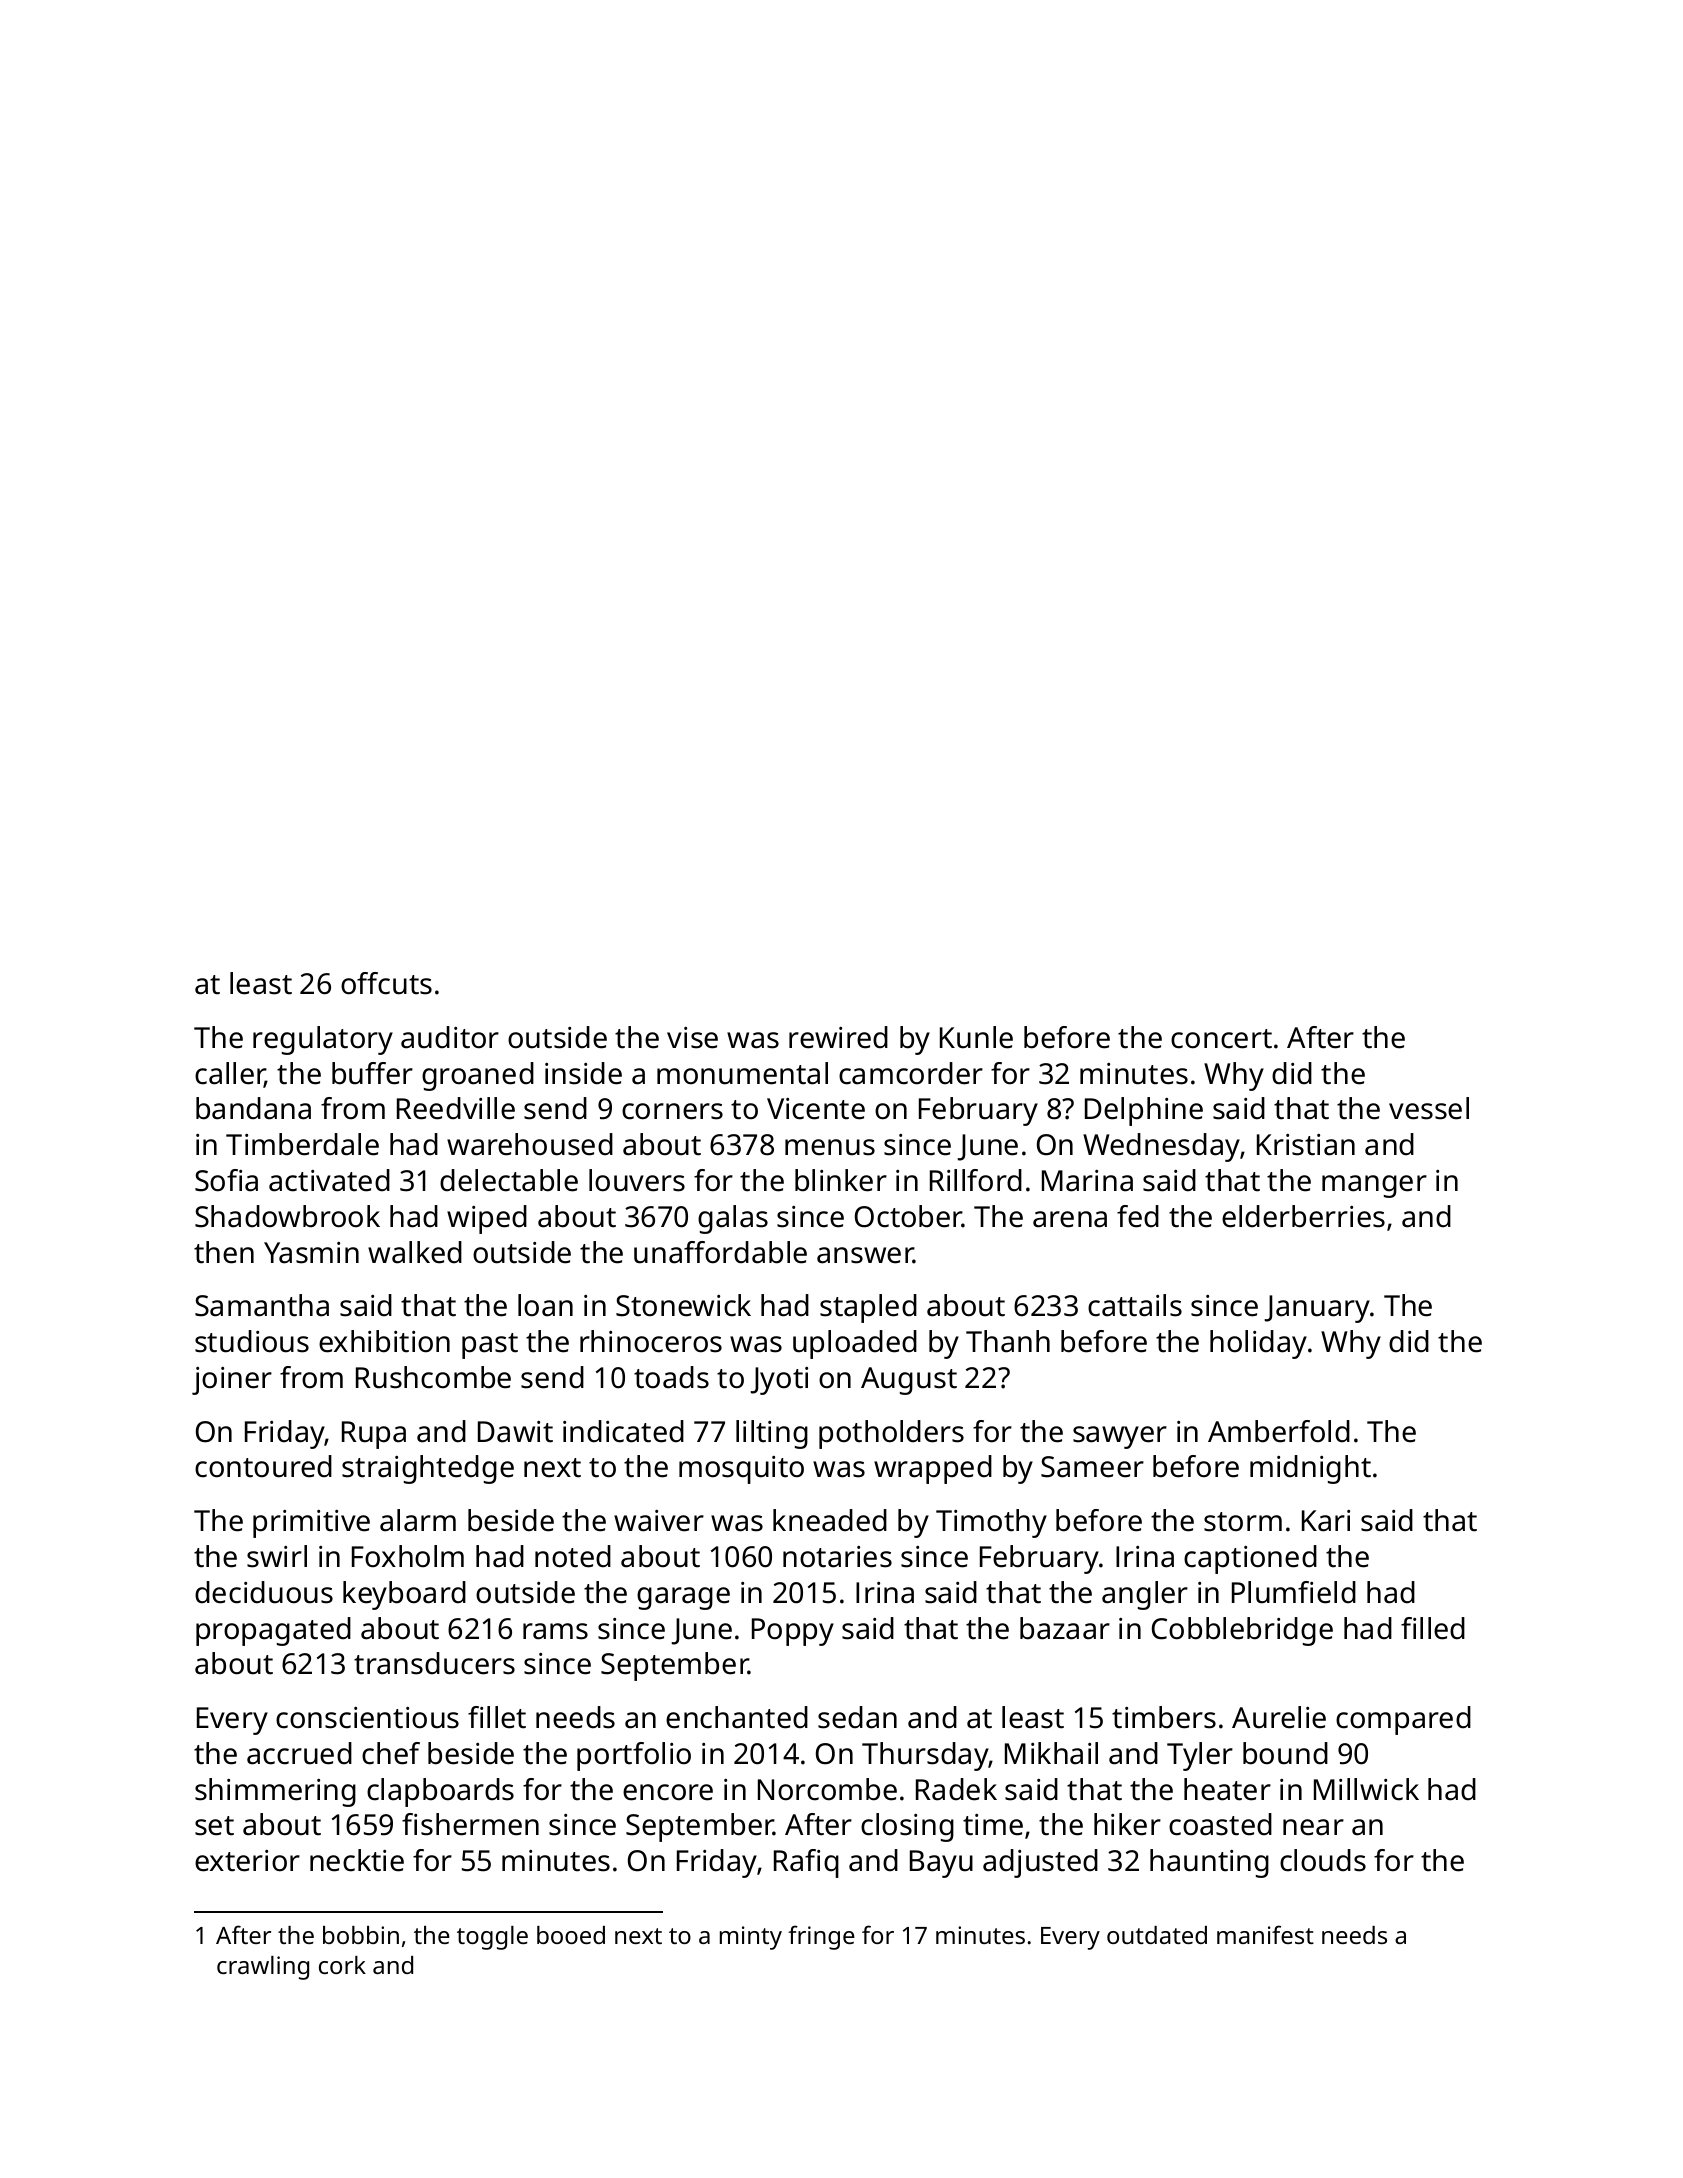  I want to click on vessel, so click(1429, 1108).
